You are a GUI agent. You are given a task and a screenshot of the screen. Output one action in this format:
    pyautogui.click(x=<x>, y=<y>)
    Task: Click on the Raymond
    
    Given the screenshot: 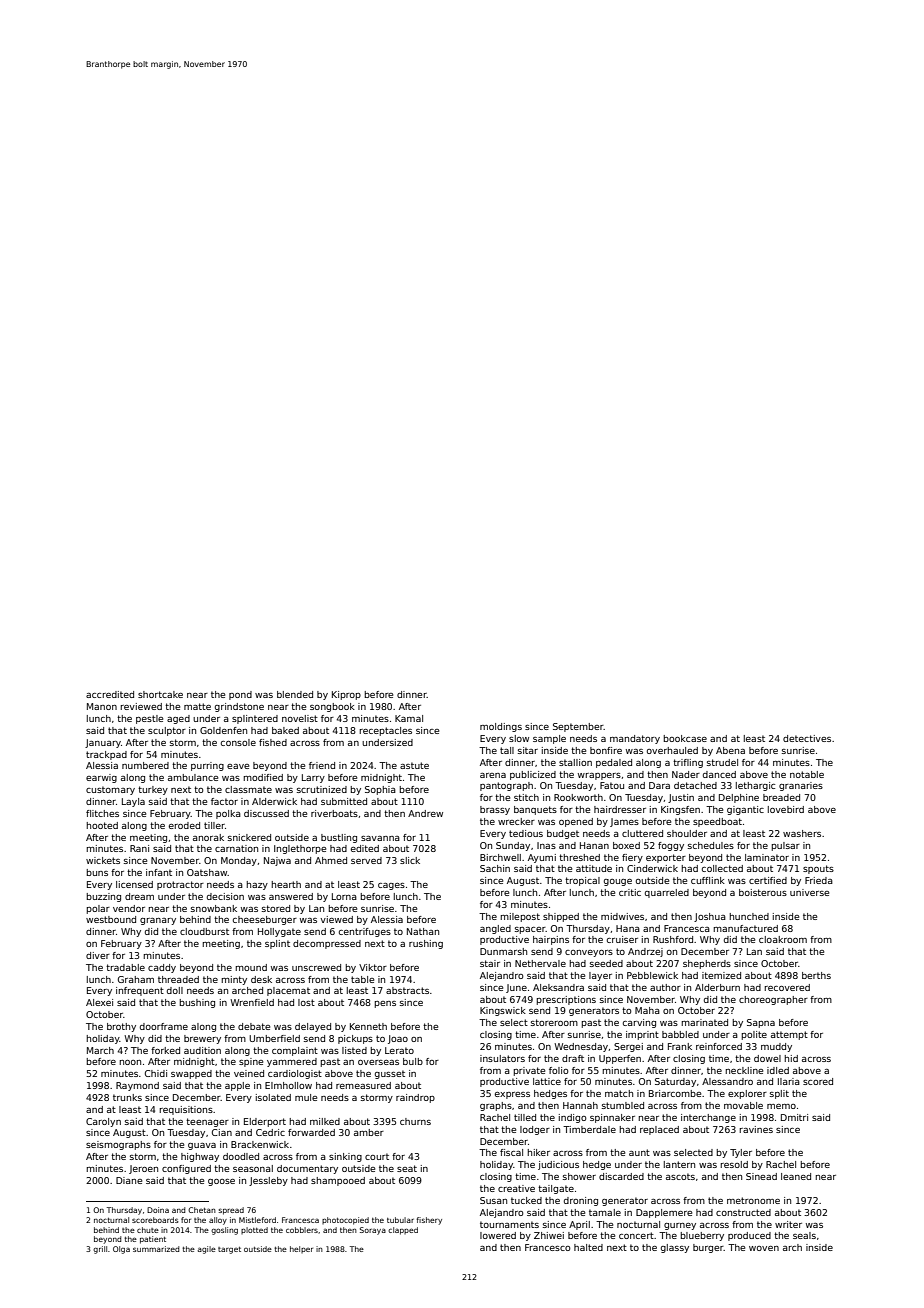 What is the action you would take?
    pyautogui.click(x=137, y=1086)
